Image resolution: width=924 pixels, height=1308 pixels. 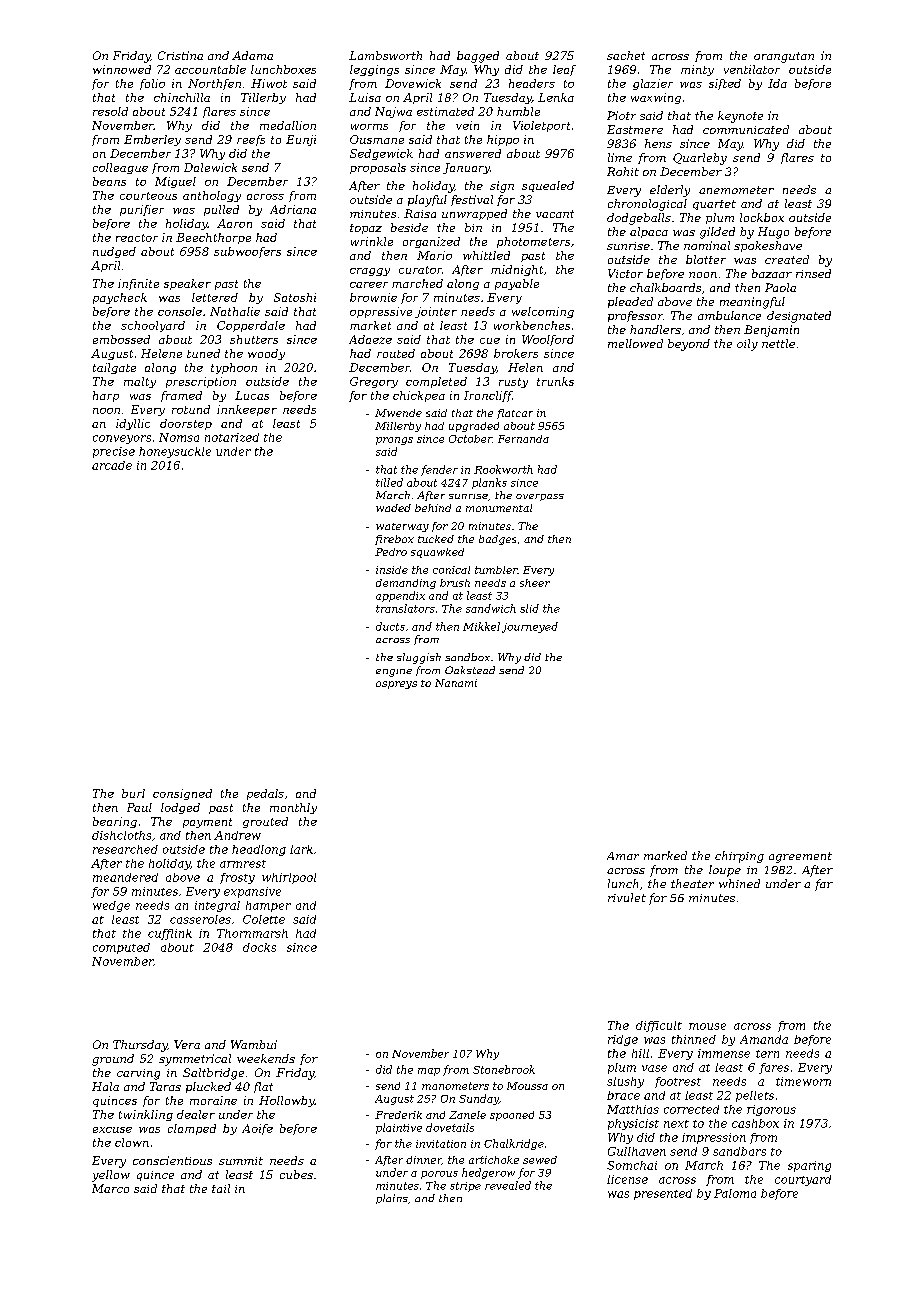 What do you see at coordinates (700, 159) in the document?
I see `Quarleby` at bounding box center [700, 159].
